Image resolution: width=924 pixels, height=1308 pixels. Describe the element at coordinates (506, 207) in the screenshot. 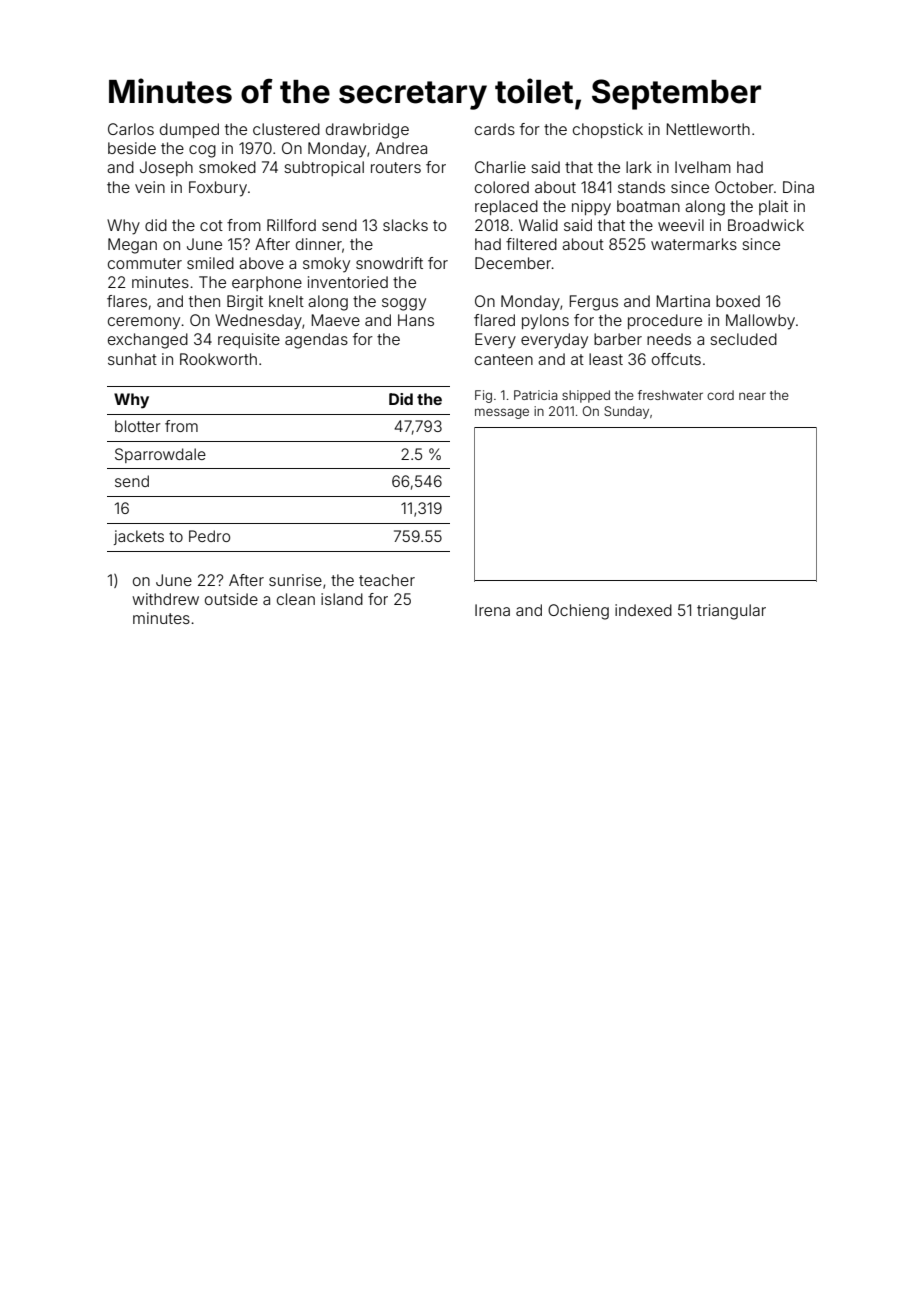

I see `replaced` at that location.
